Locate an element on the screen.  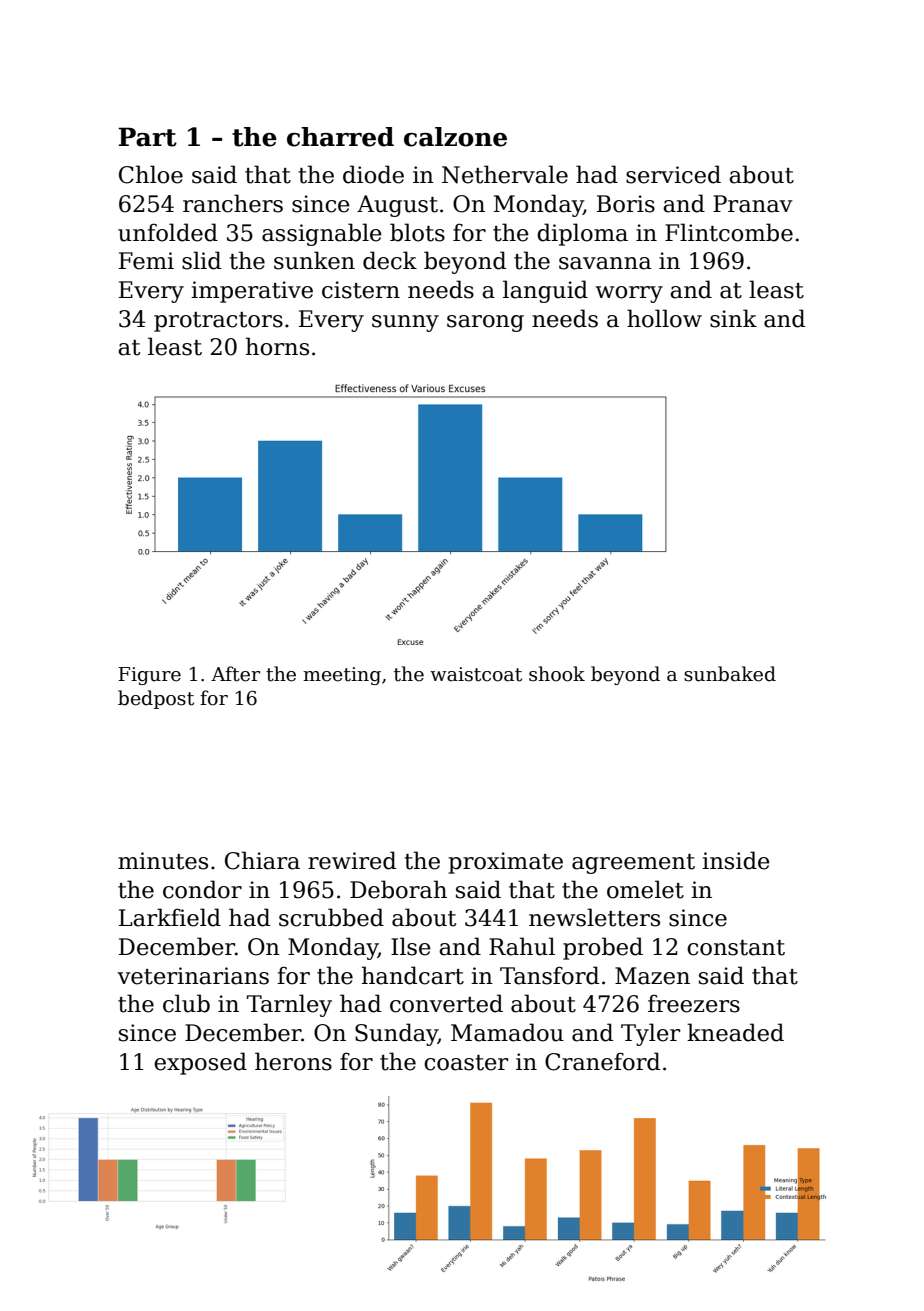
Chloe is located at coordinates (151, 174).
